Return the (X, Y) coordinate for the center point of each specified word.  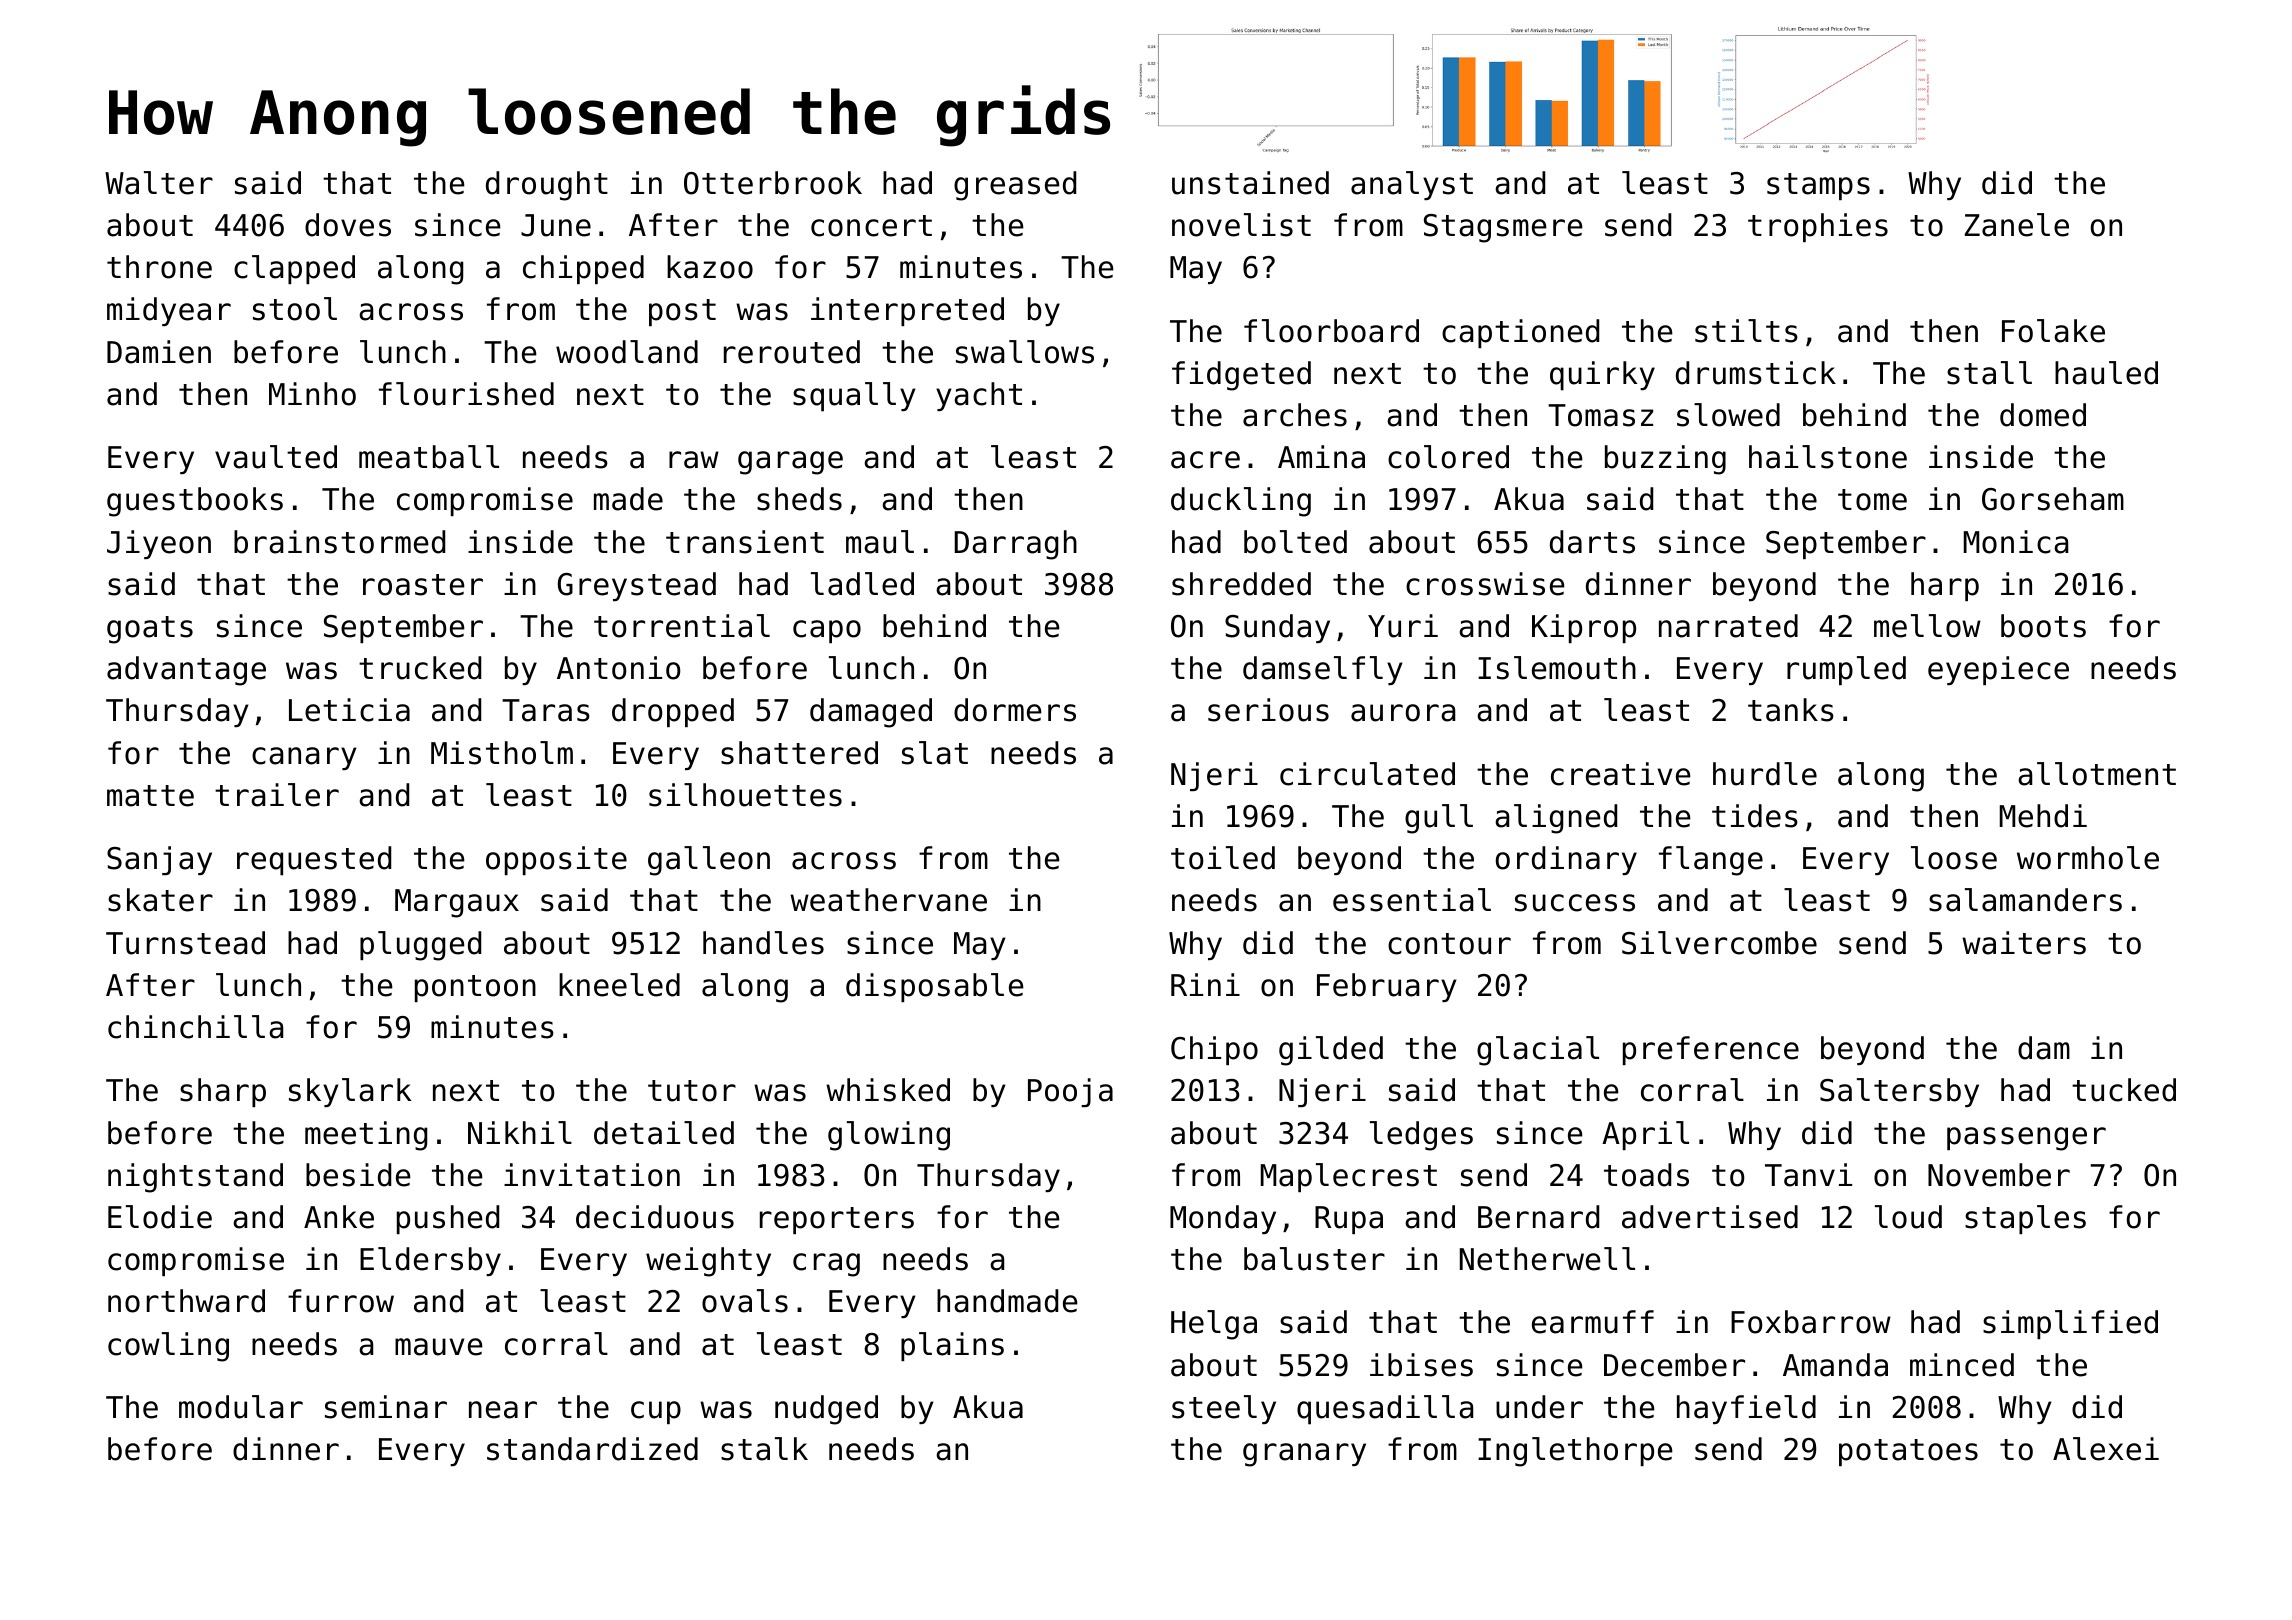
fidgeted (1241, 376)
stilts (1746, 331)
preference (1711, 1050)
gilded (1331, 1051)
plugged (420, 946)
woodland (627, 352)
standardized (592, 1449)
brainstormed (339, 542)
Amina (1321, 457)
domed (2043, 415)
